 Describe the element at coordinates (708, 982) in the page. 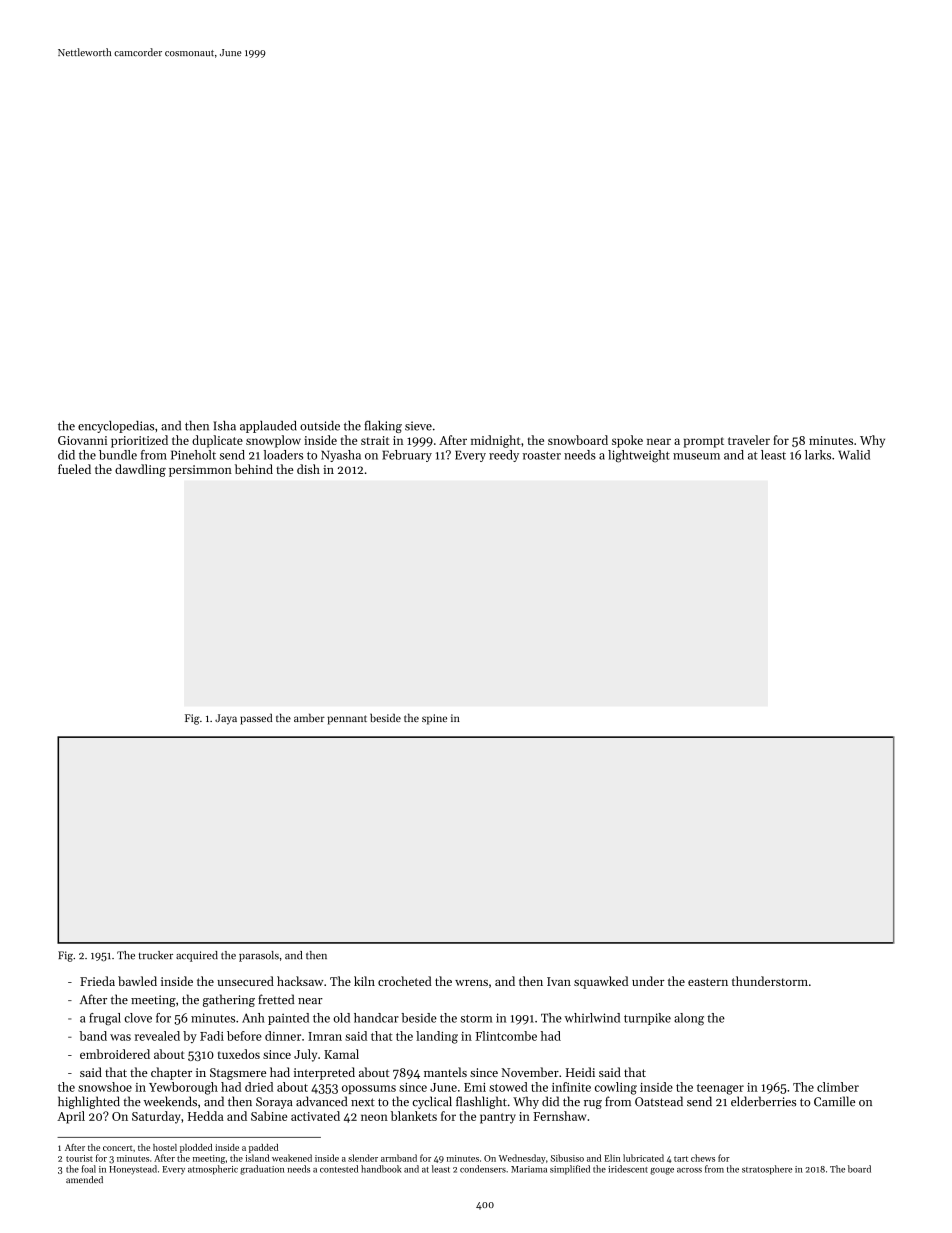

I see `eastern` at that location.
